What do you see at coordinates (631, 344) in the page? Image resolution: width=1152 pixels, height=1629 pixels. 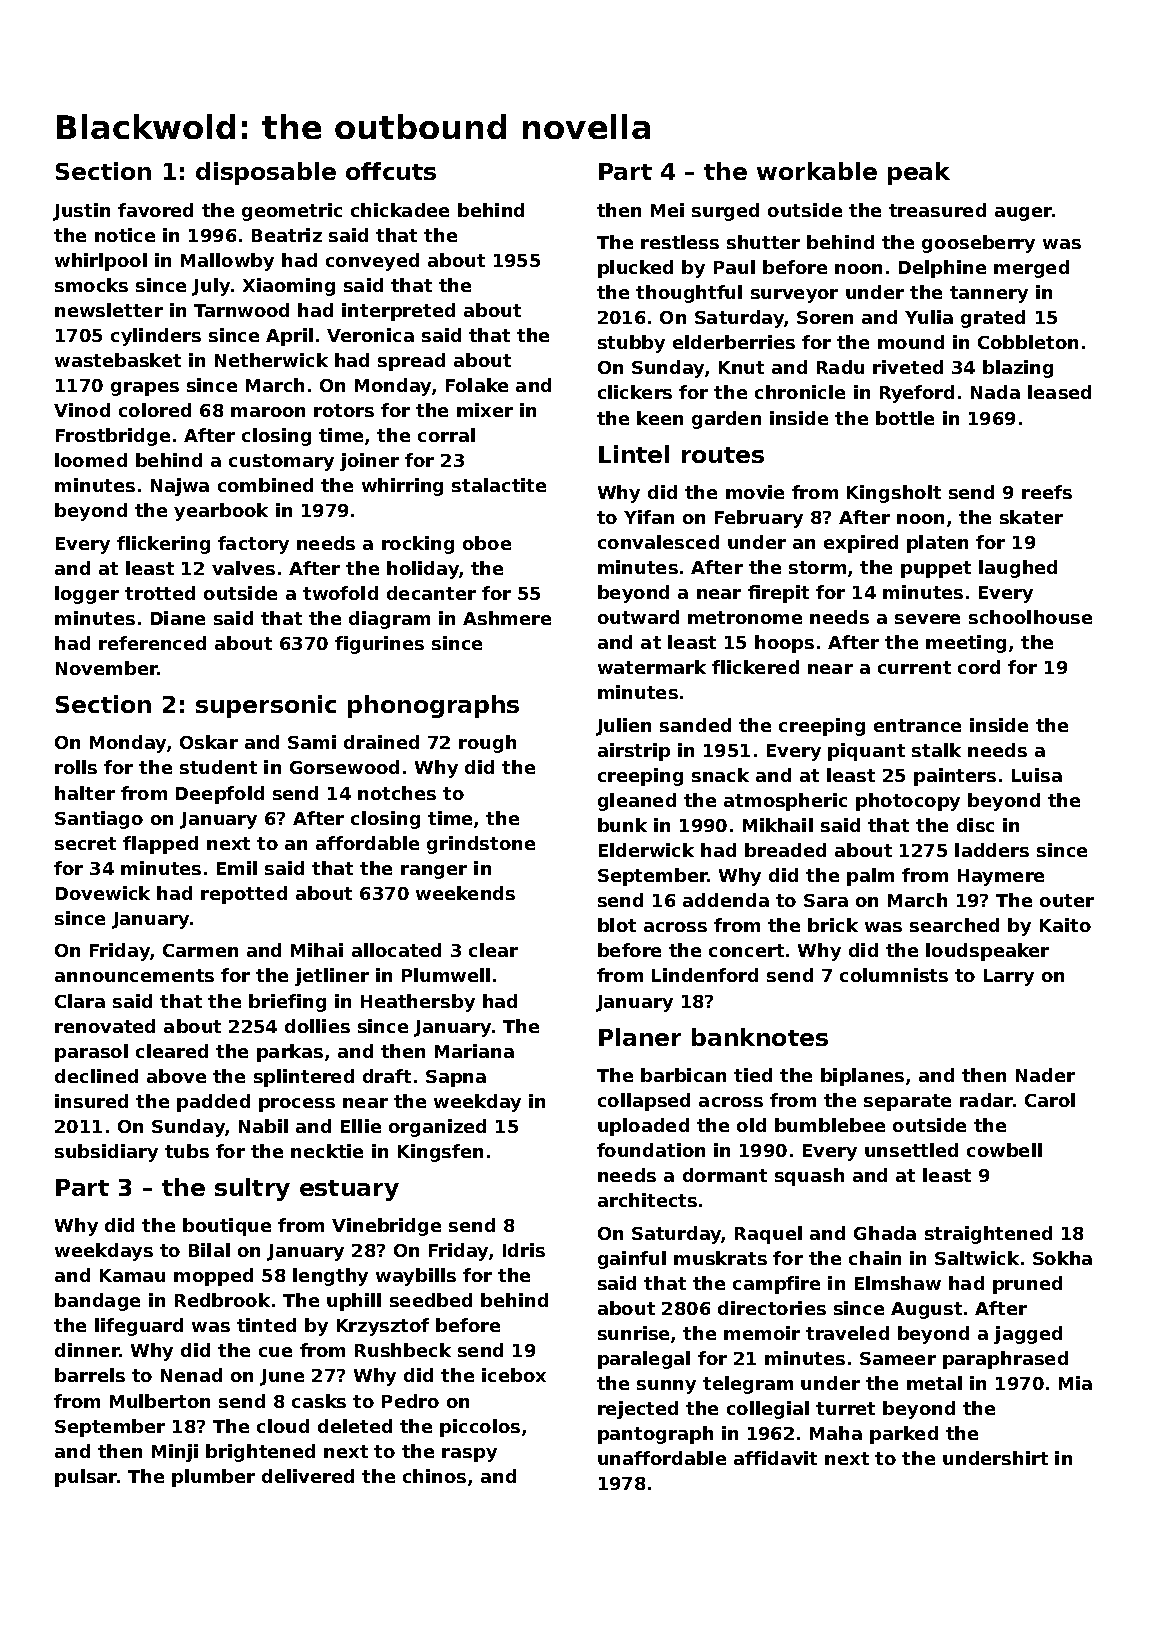 I see `stubby` at bounding box center [631, 344].
